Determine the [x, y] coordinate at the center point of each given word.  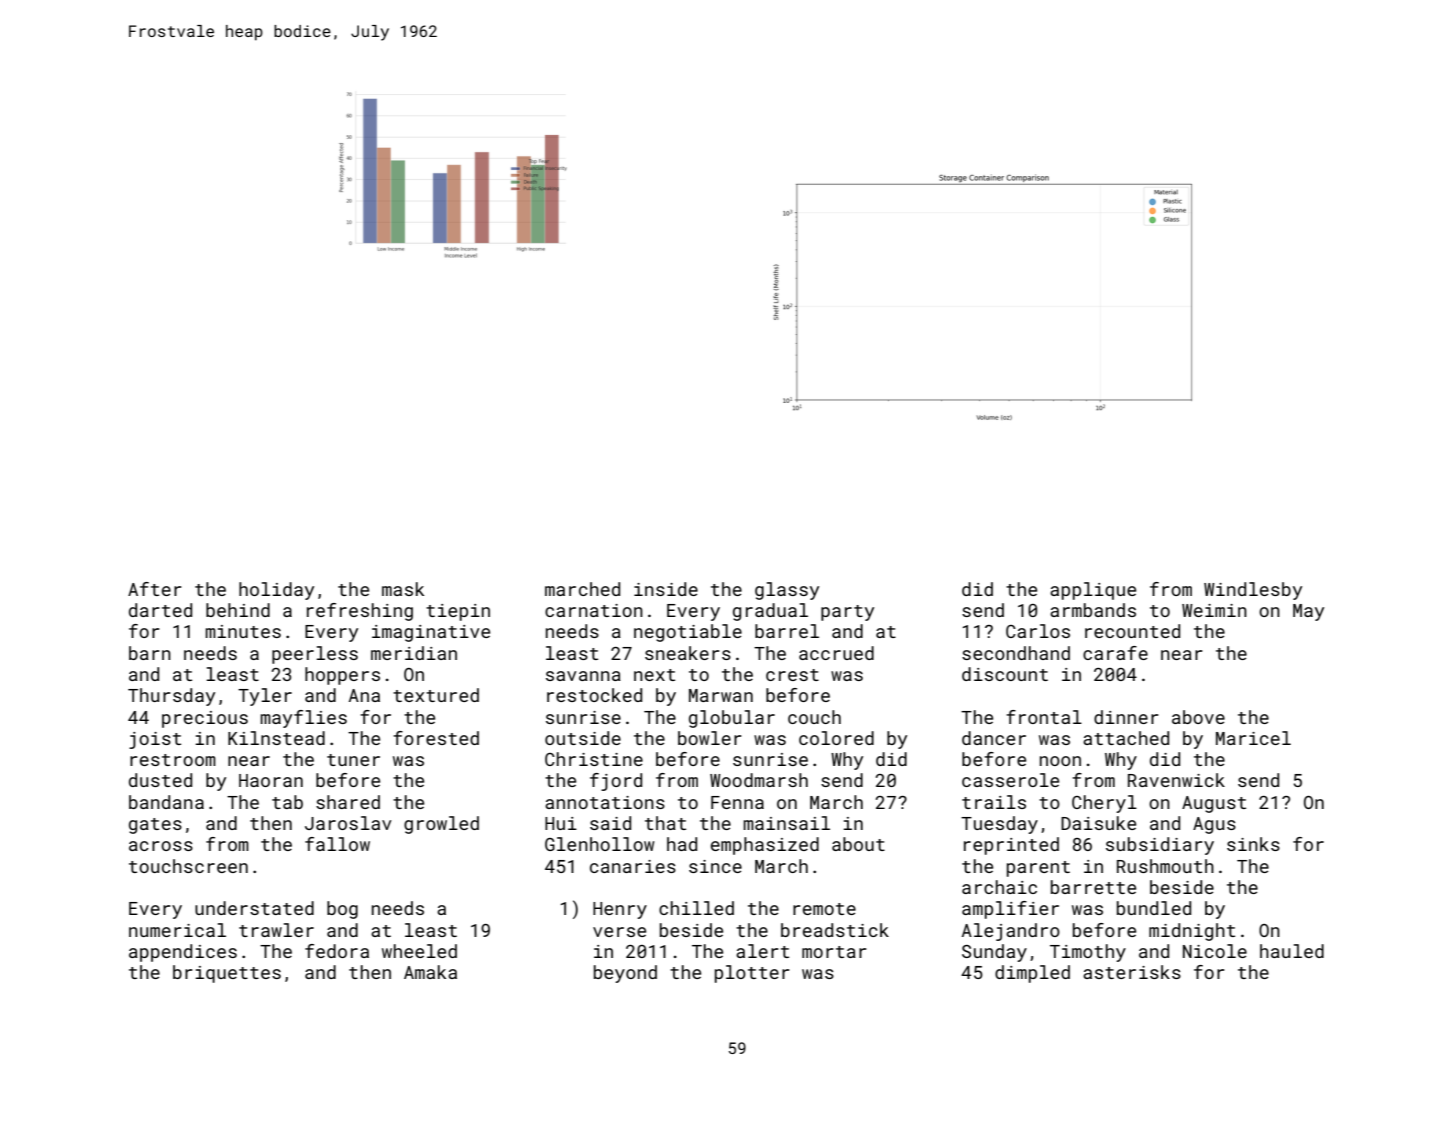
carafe [1115, 653]
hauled [1292, 951]
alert [762, 951]
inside [666, 589]
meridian [414, 653]
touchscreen [188, 866]
